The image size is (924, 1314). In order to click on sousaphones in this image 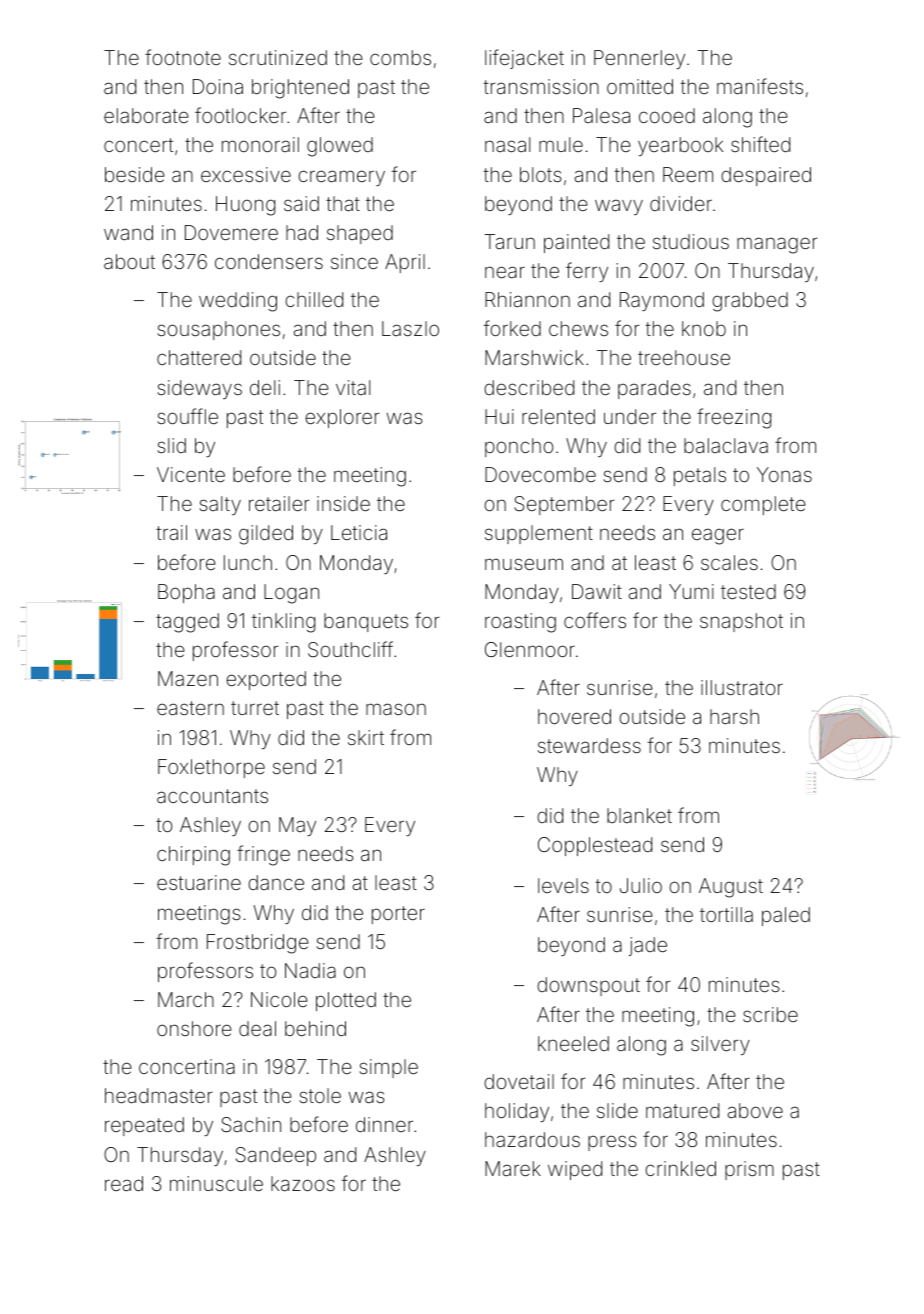, I will do `click(218, 330)`.
